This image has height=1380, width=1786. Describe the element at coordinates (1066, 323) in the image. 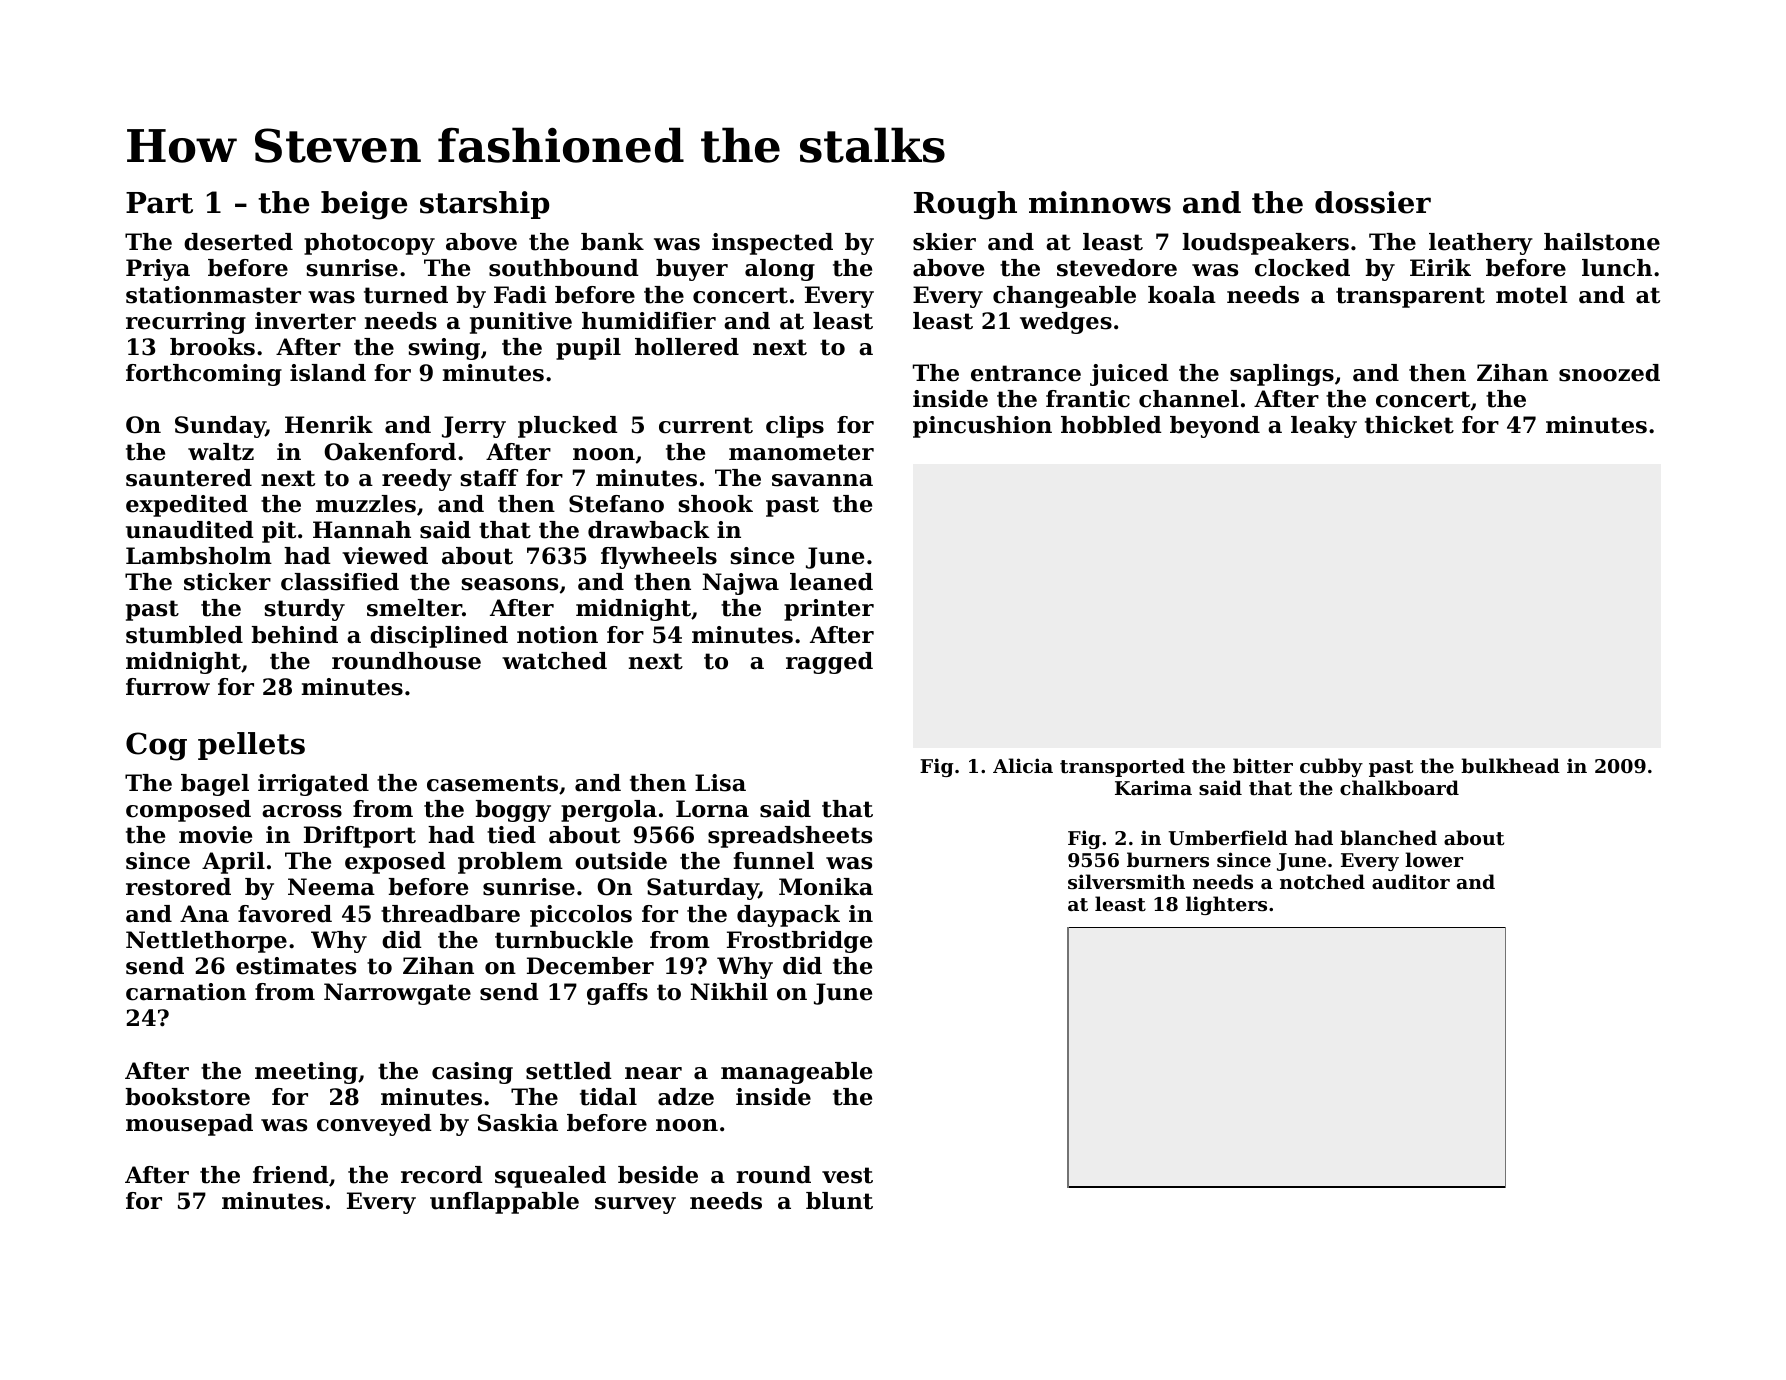

I see `wedges` at that location.
